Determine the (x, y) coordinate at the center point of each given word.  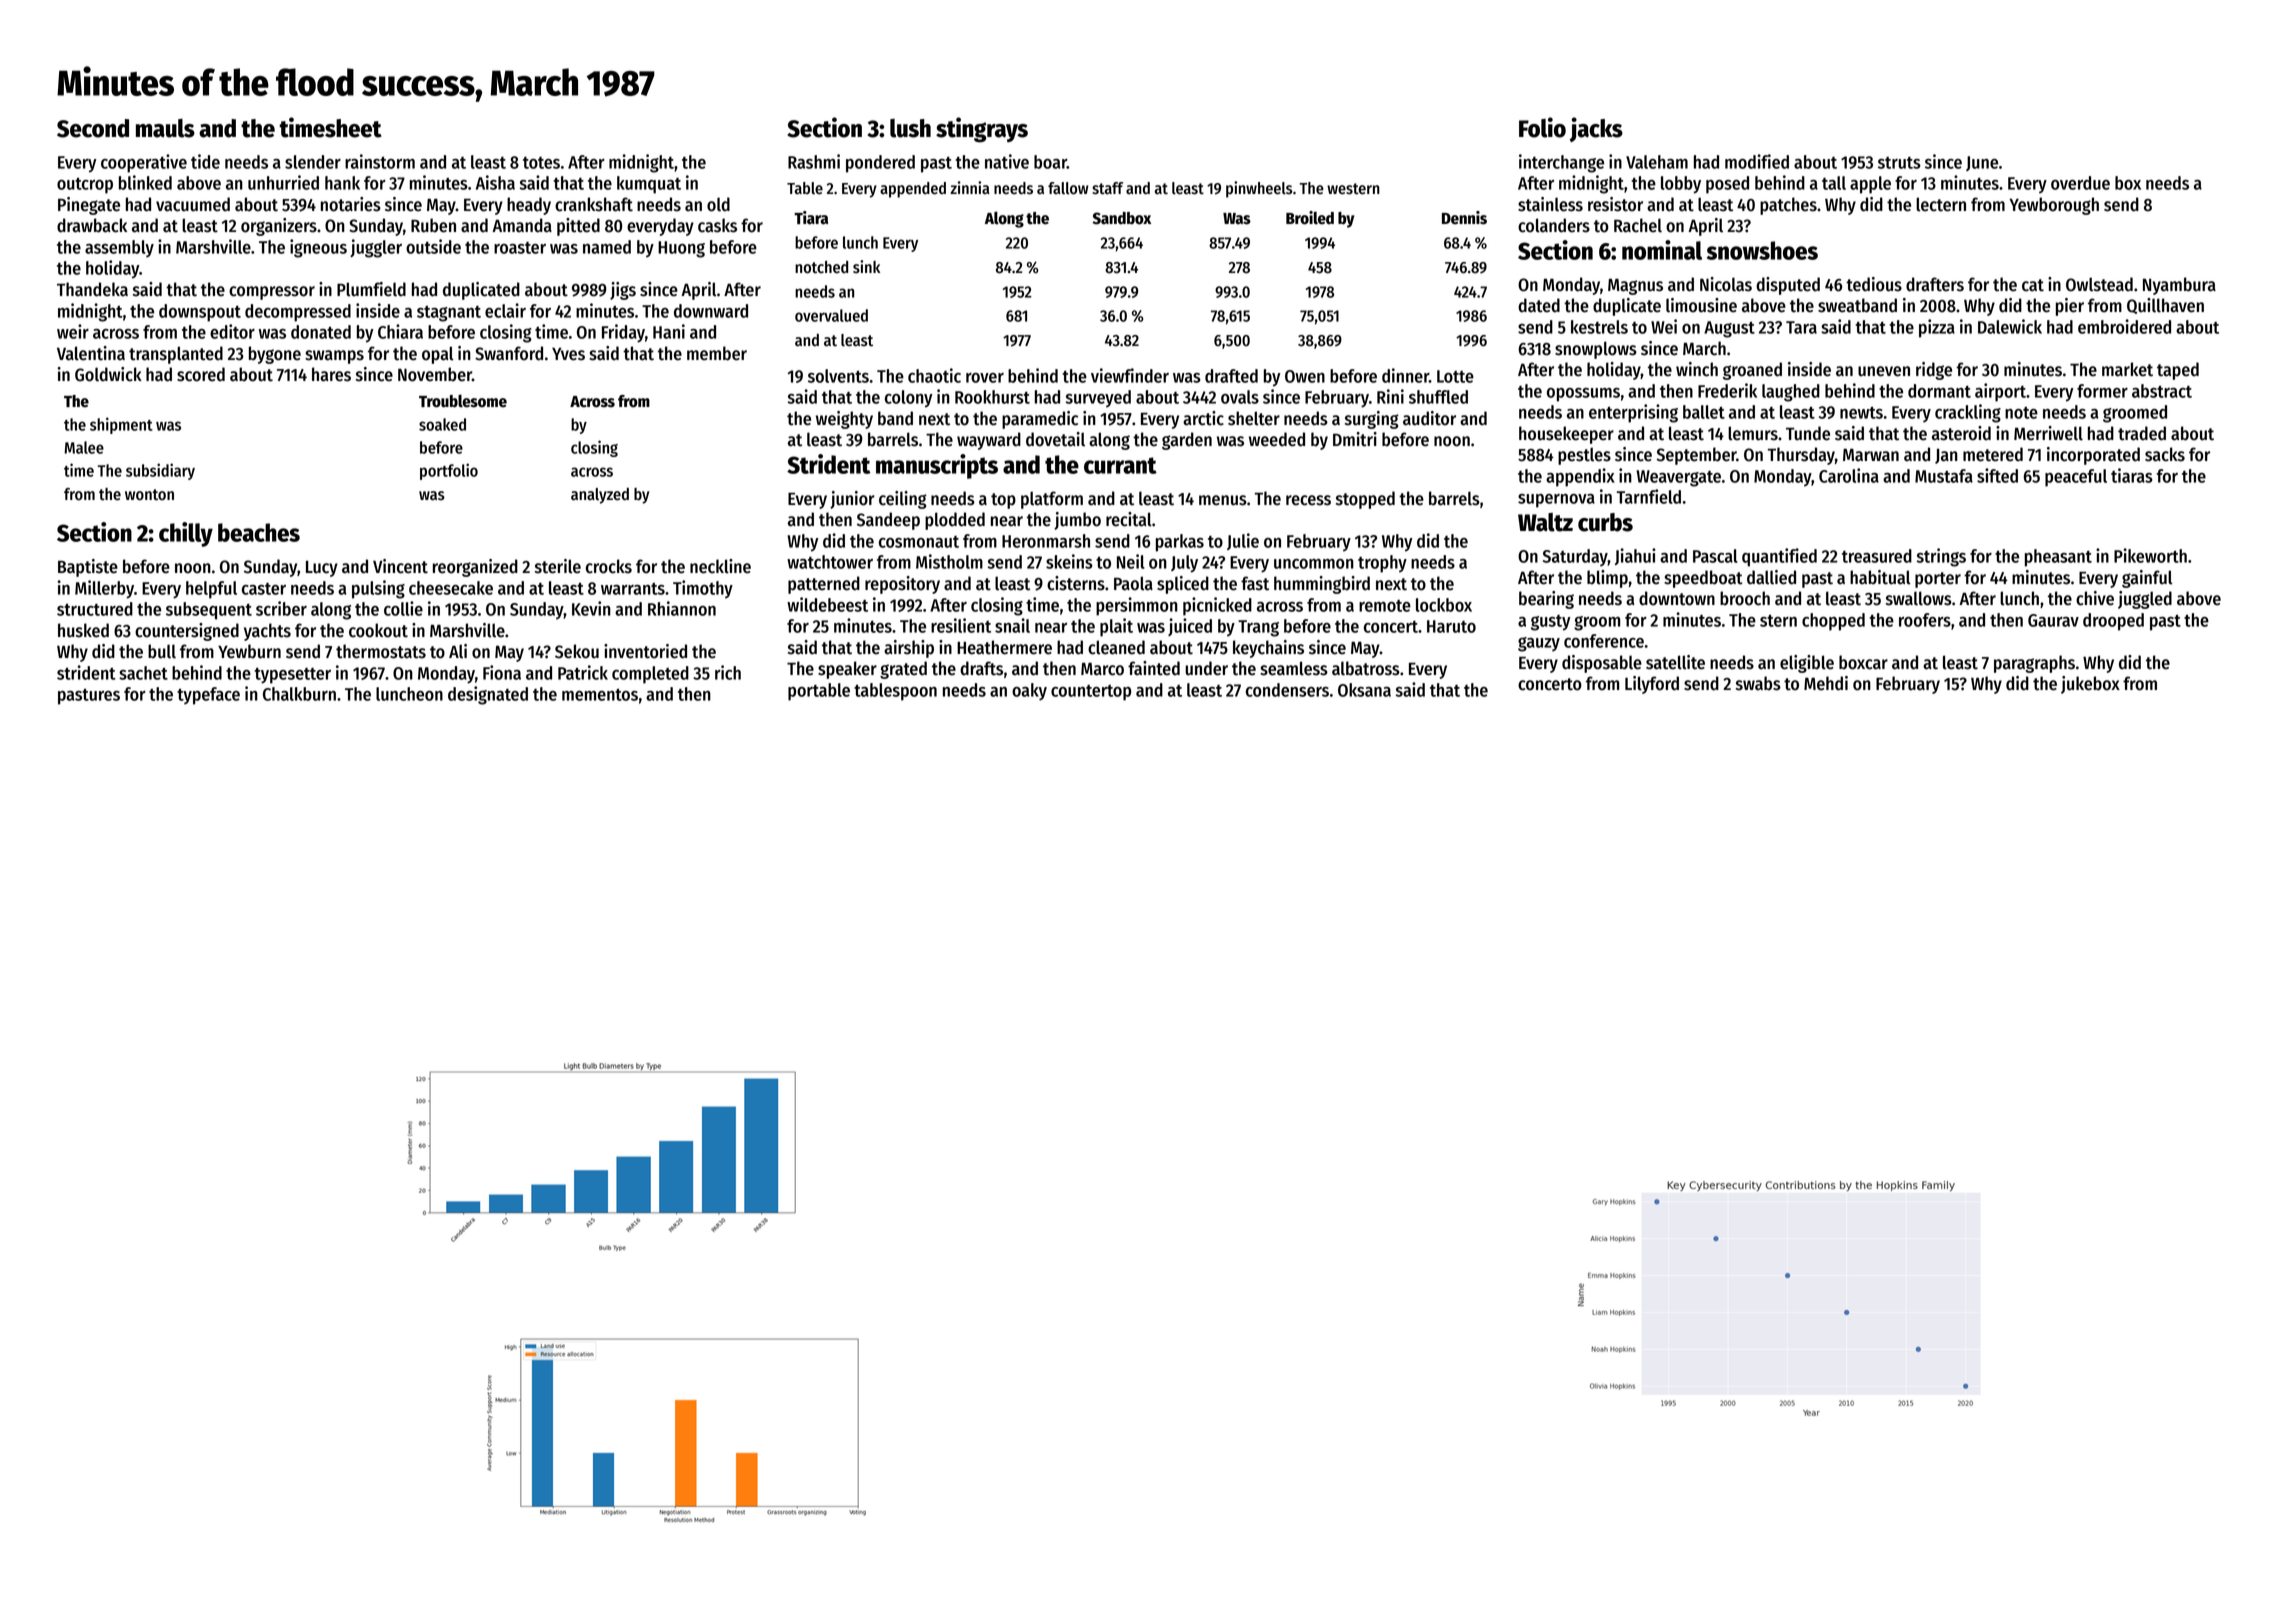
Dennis (1464, 218)
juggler (376, 248)
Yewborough (2054, 206)
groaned (1752, 371)
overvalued (831, 315)
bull (162, 651)
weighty (844, 420)
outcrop (85, 186)
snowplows (1596, 350)
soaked (442, 424)
